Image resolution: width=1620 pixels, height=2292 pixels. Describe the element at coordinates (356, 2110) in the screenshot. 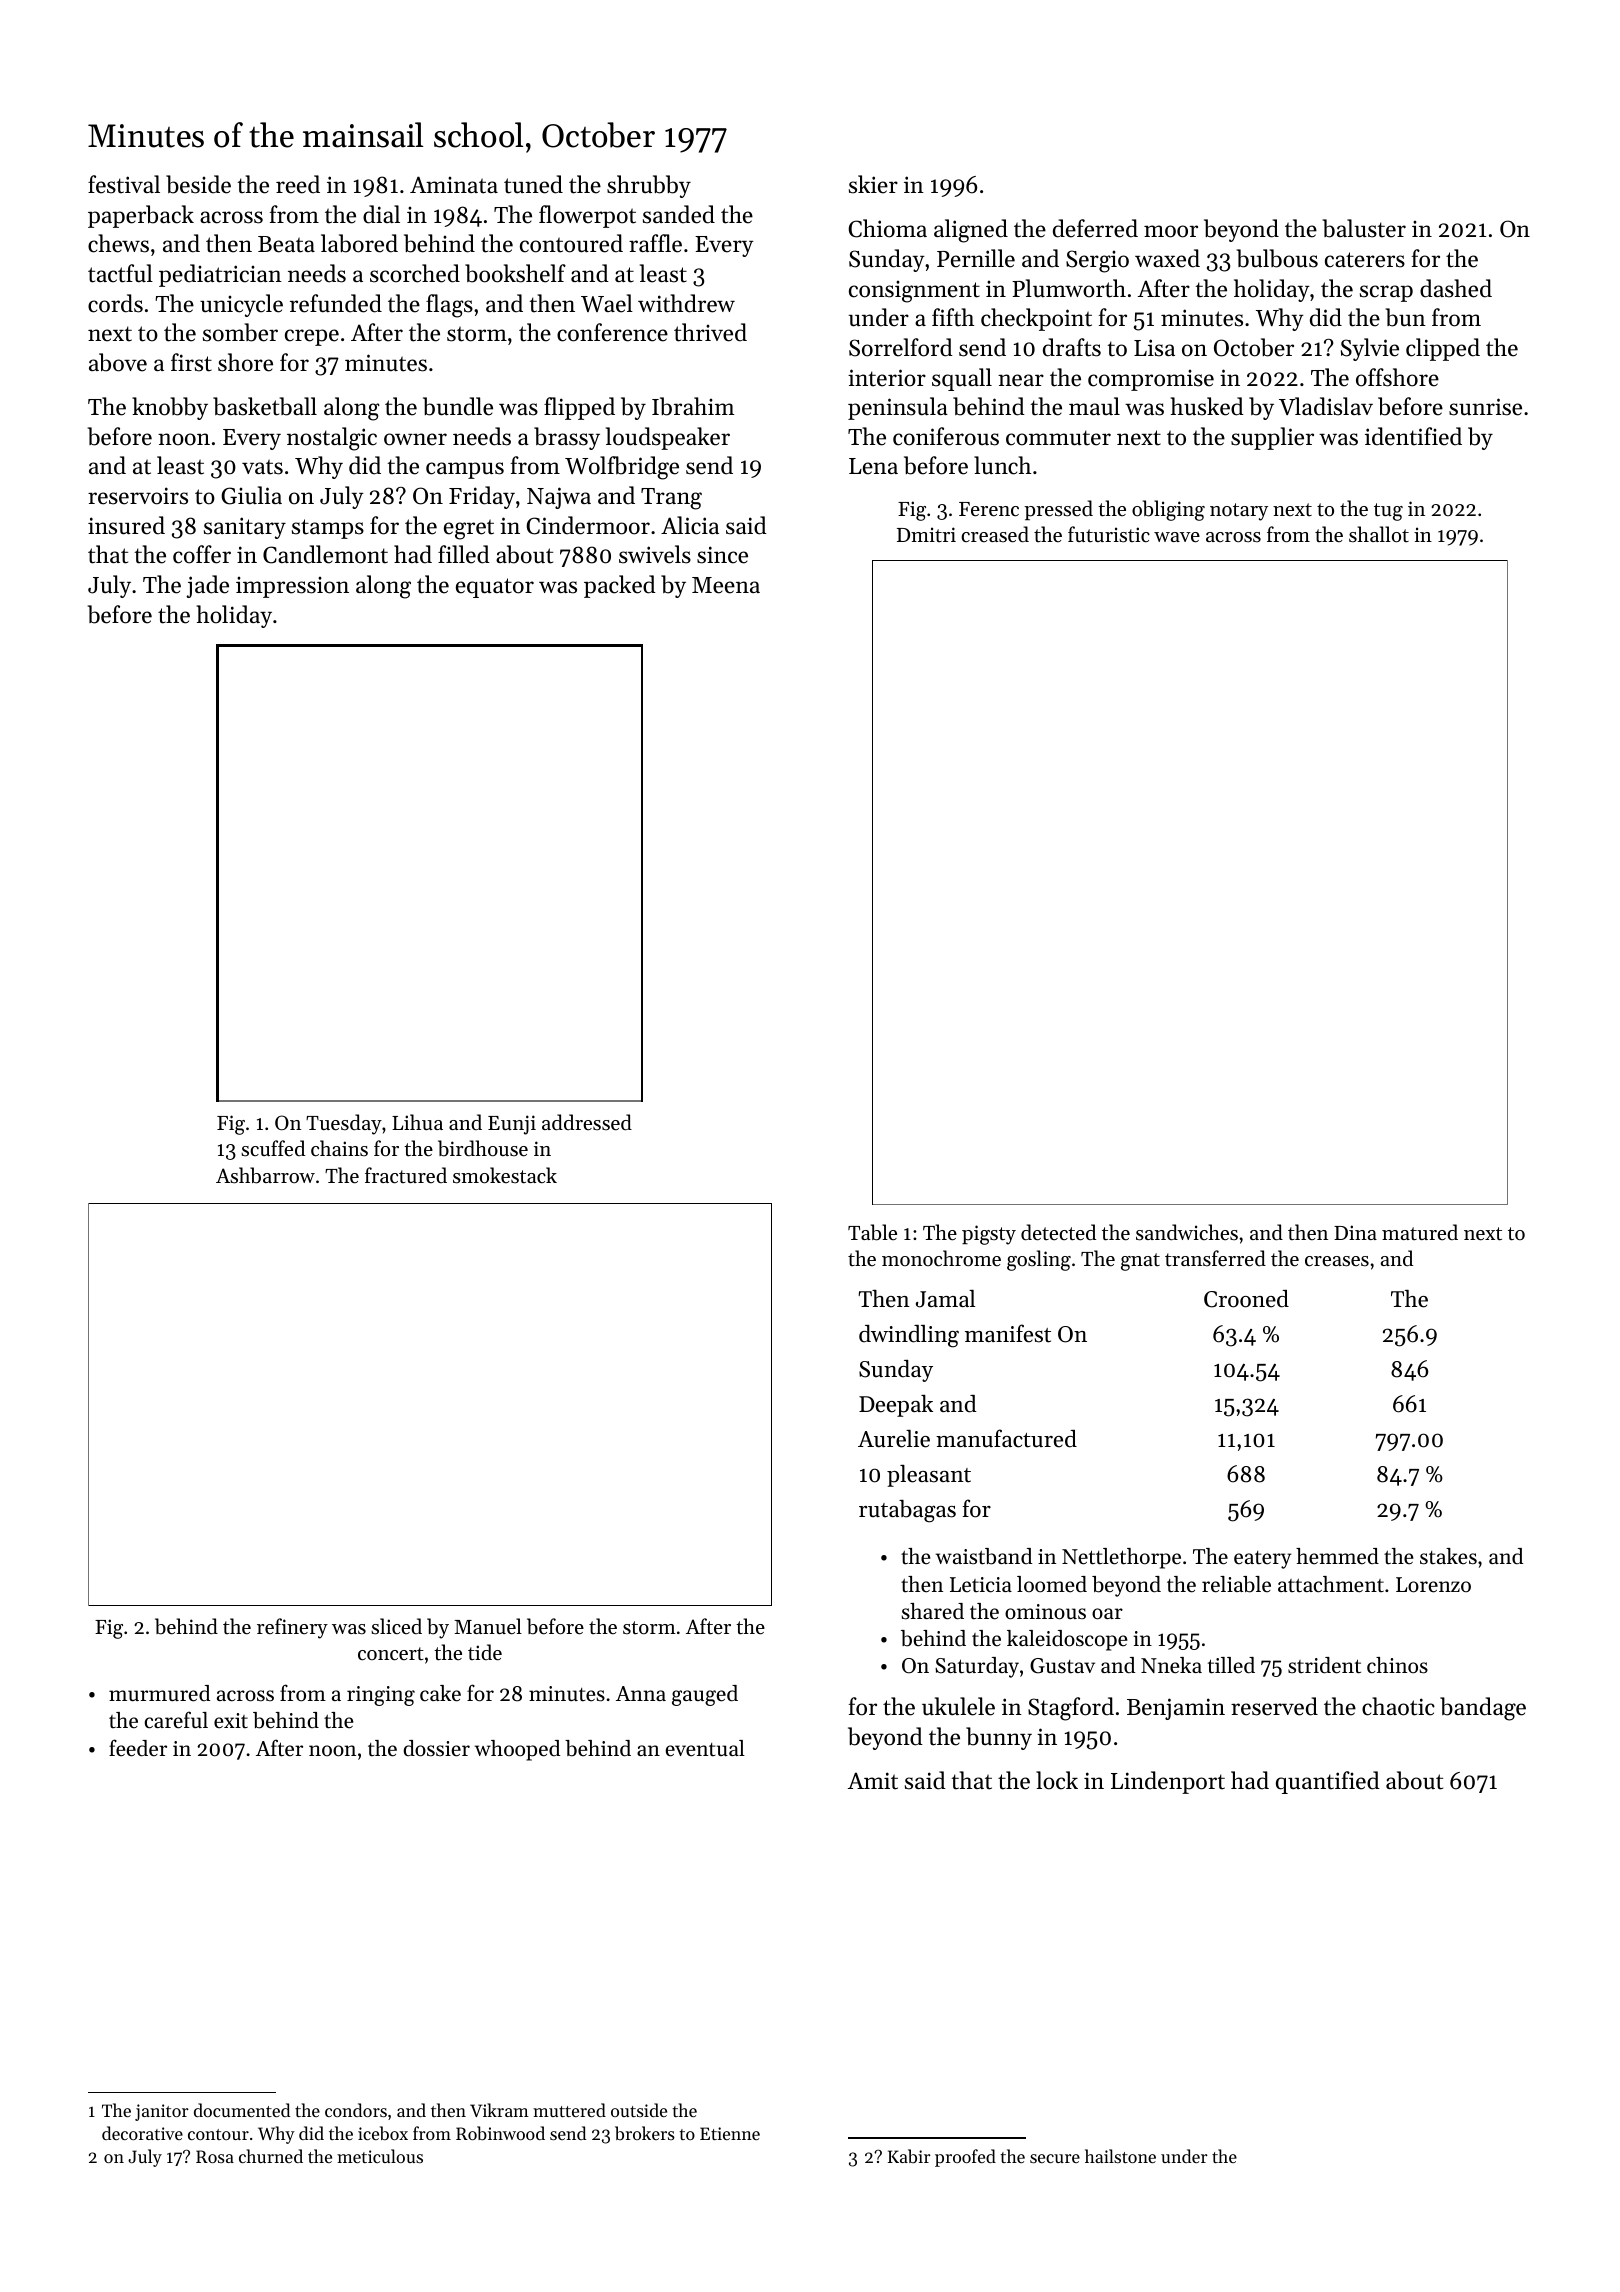

I see `condors` at that location.
